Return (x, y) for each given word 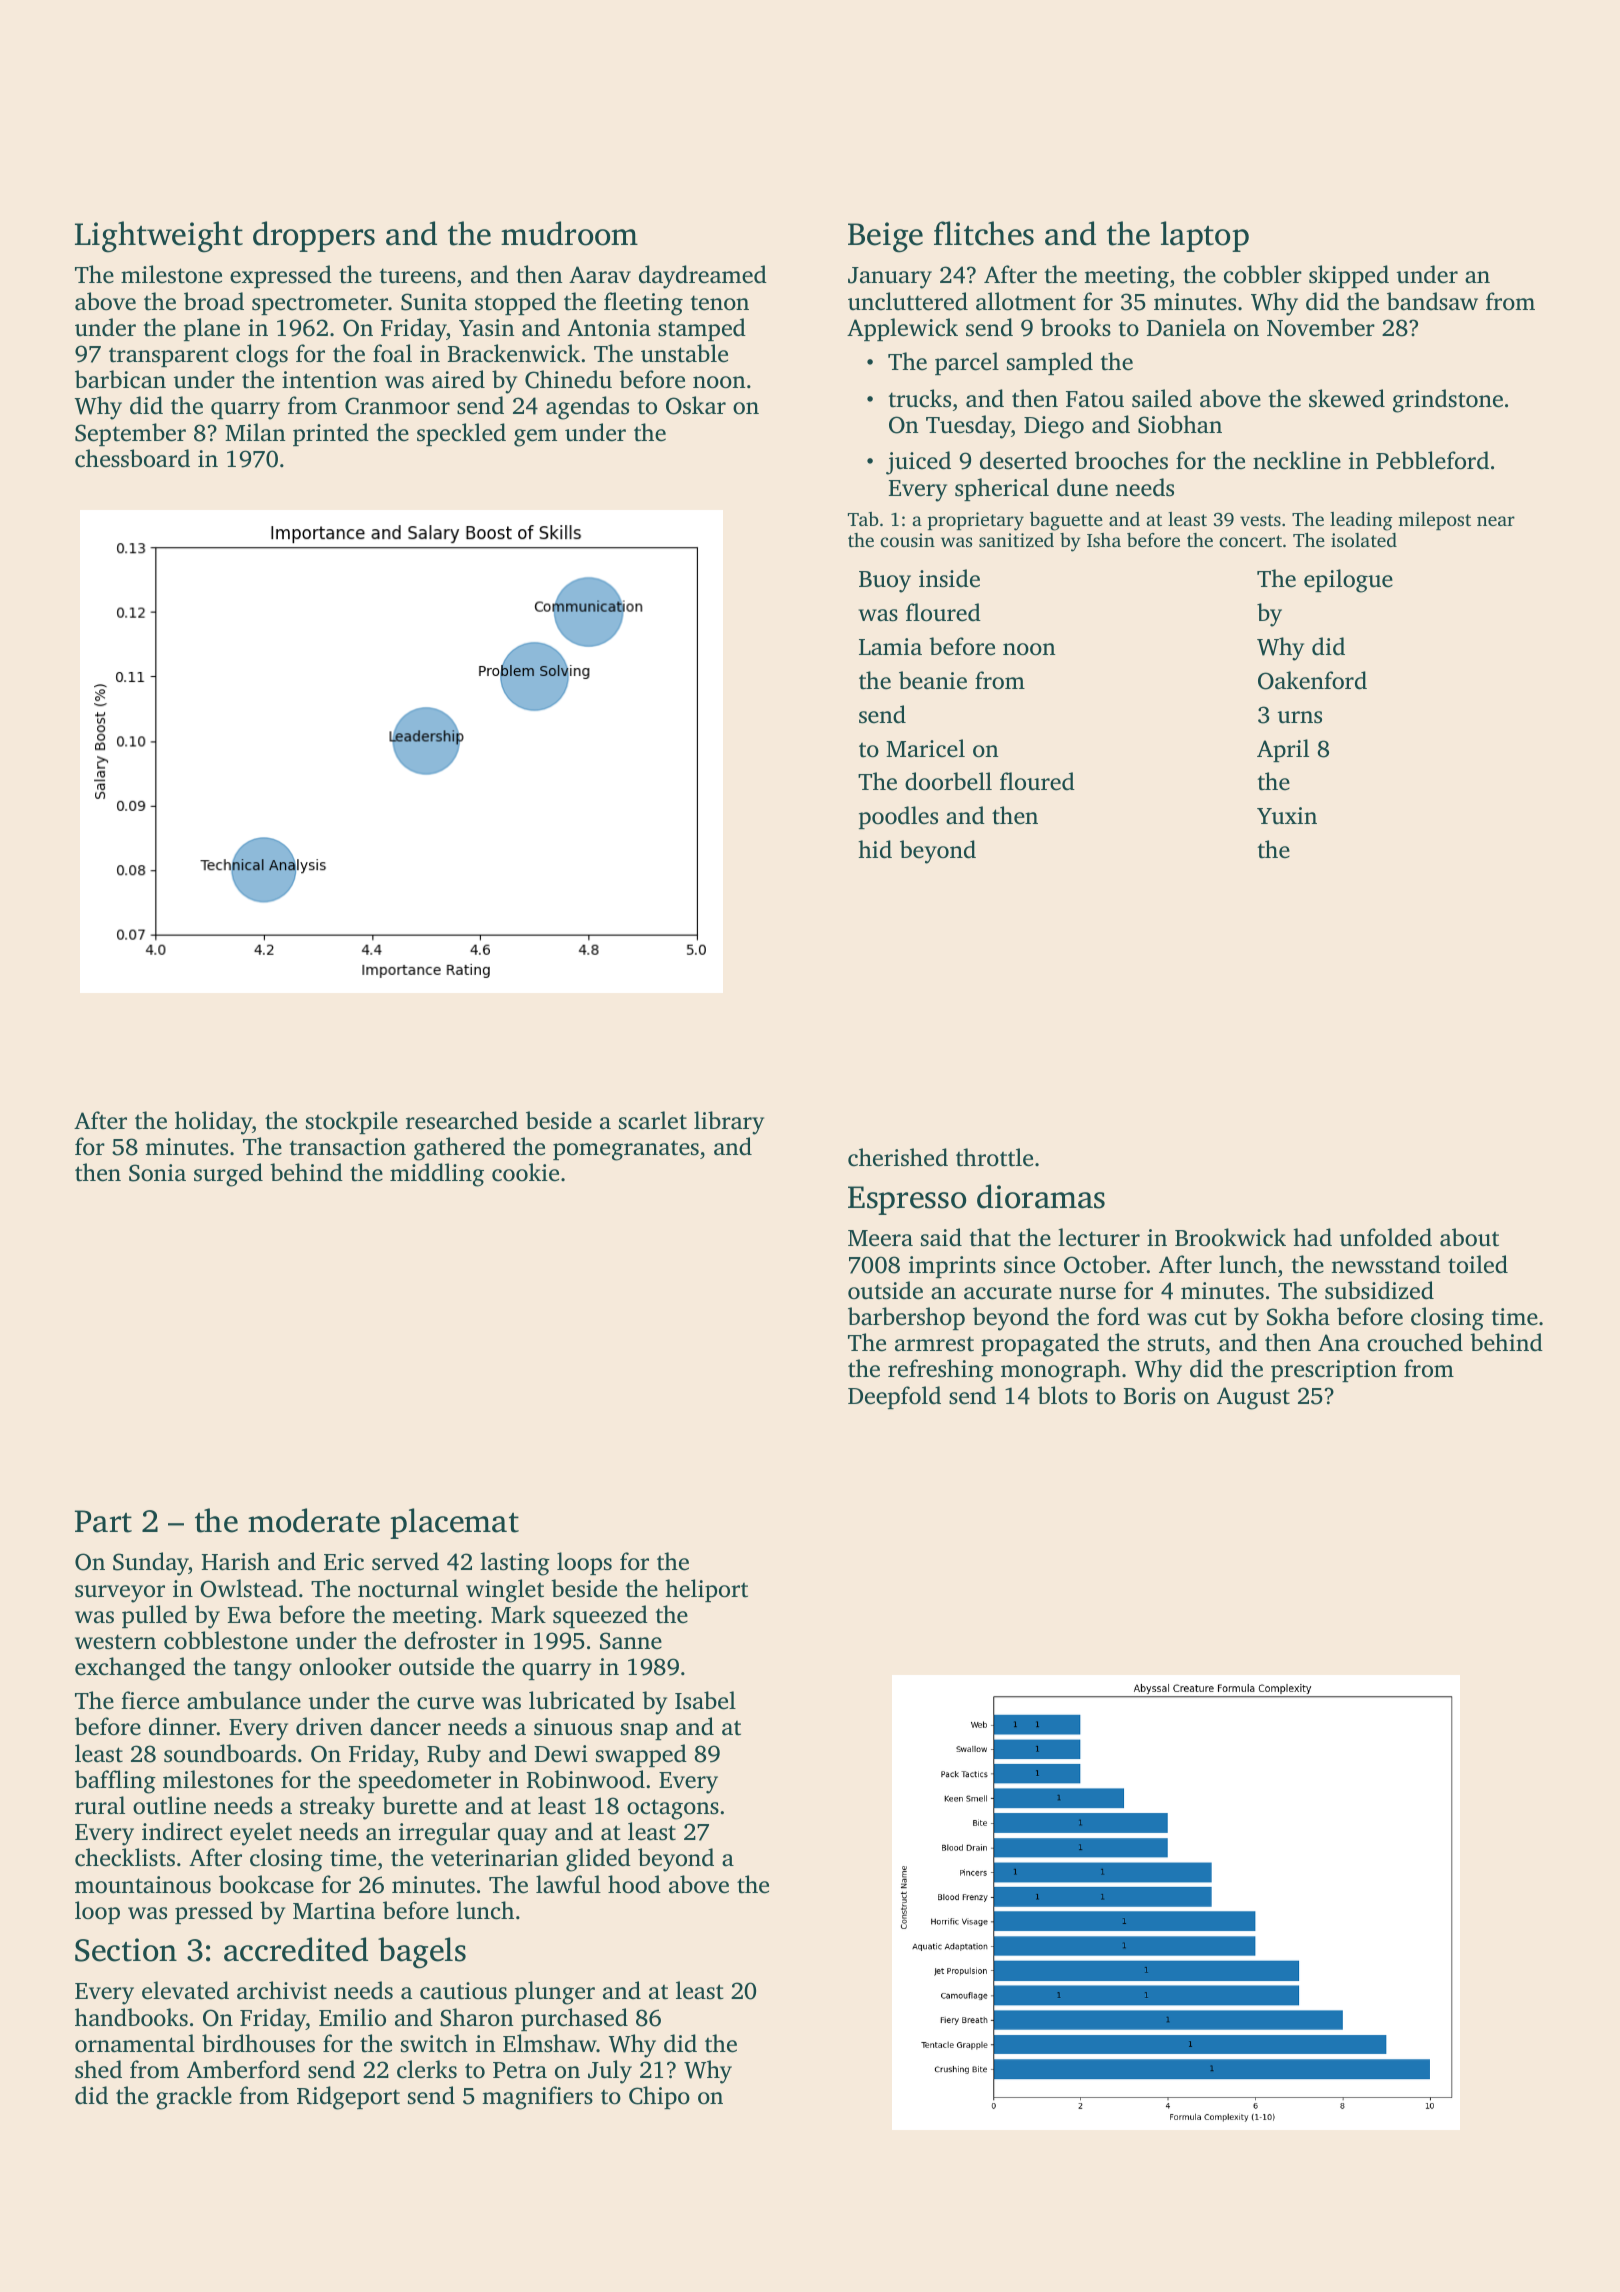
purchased (574, 2019)
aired (458, 379)
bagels (422, 1953)
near (1496, 521)
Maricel (925, 748)
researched (462, 1120)
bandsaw (1432, 301)
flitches (984, 233)
